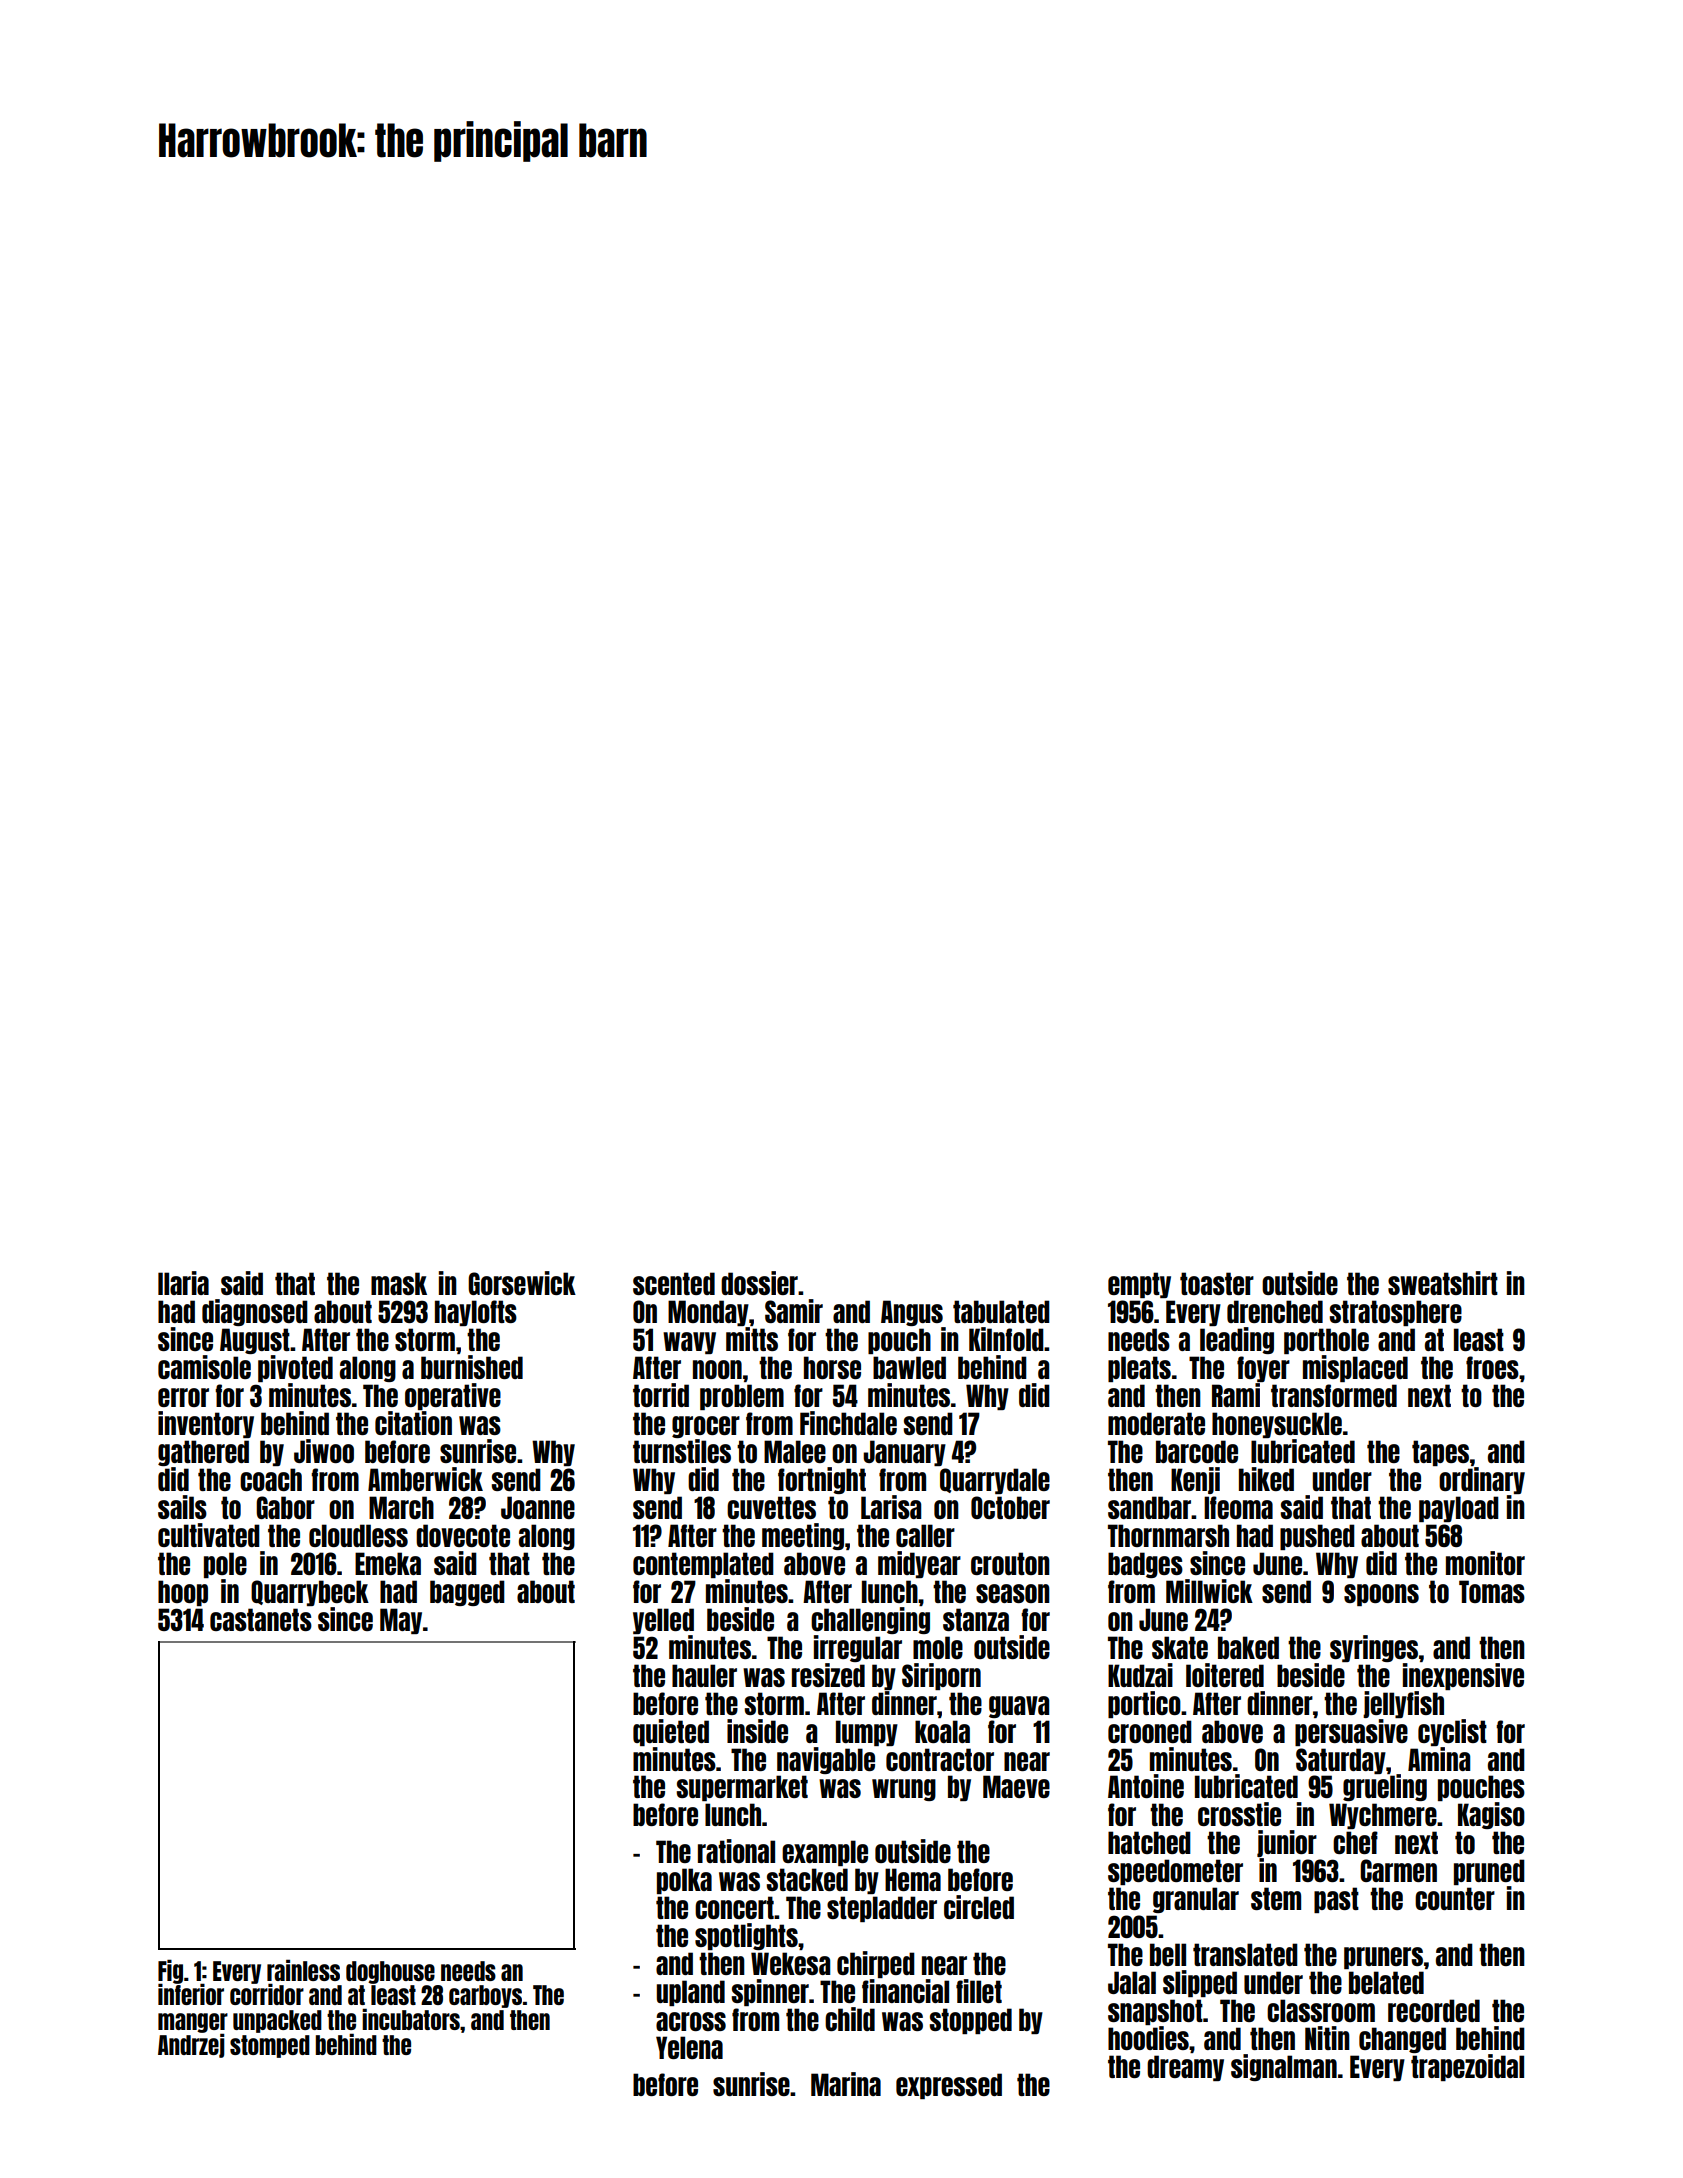 Image resolution: width=1683 pixels, height=2178 pixels. What do you see at coordinates (822, 1480) in the screenshot?
I see `fortnight` at bounding box center [822, 1480].
